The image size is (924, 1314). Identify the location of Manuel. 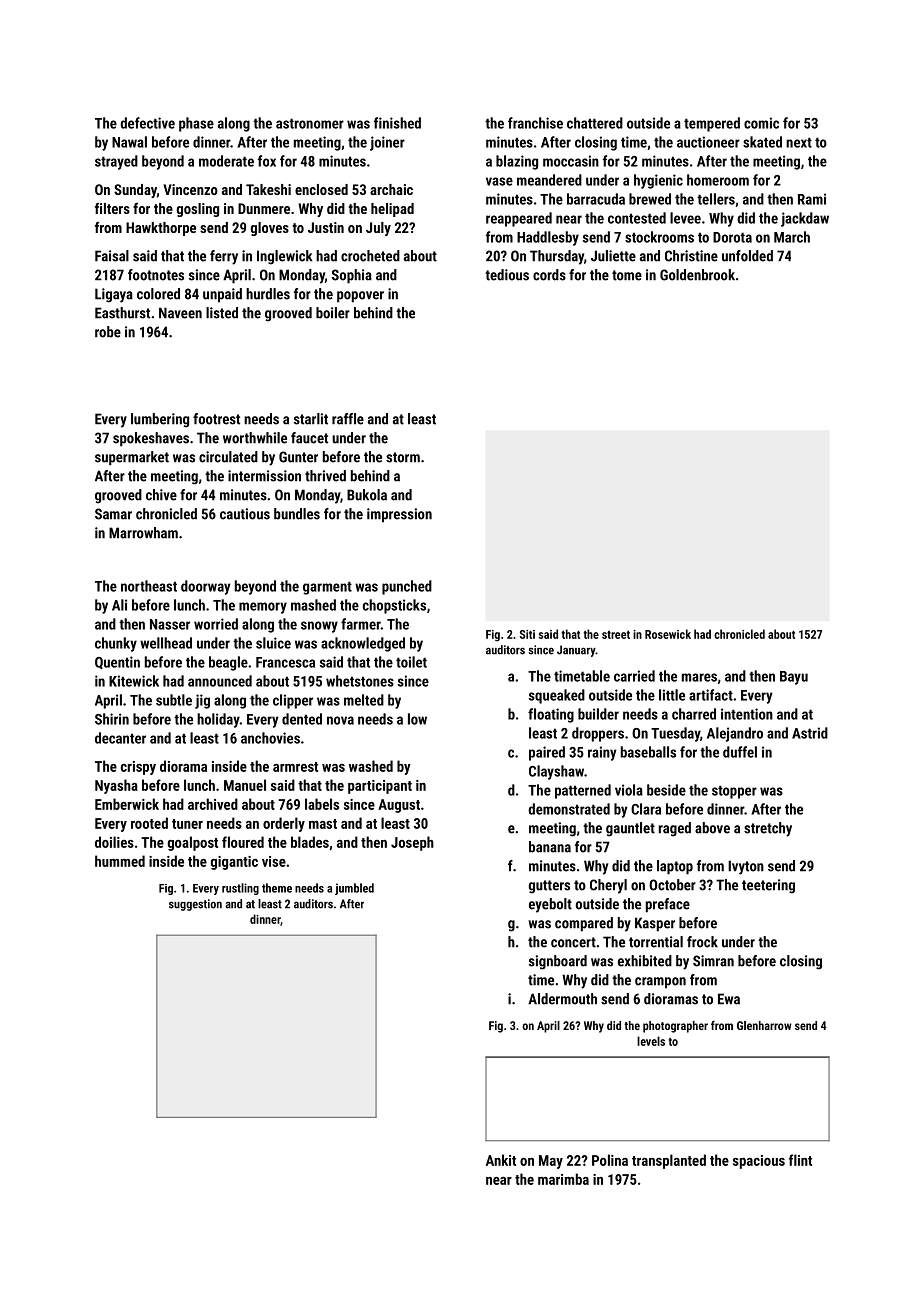
(245, 785).
